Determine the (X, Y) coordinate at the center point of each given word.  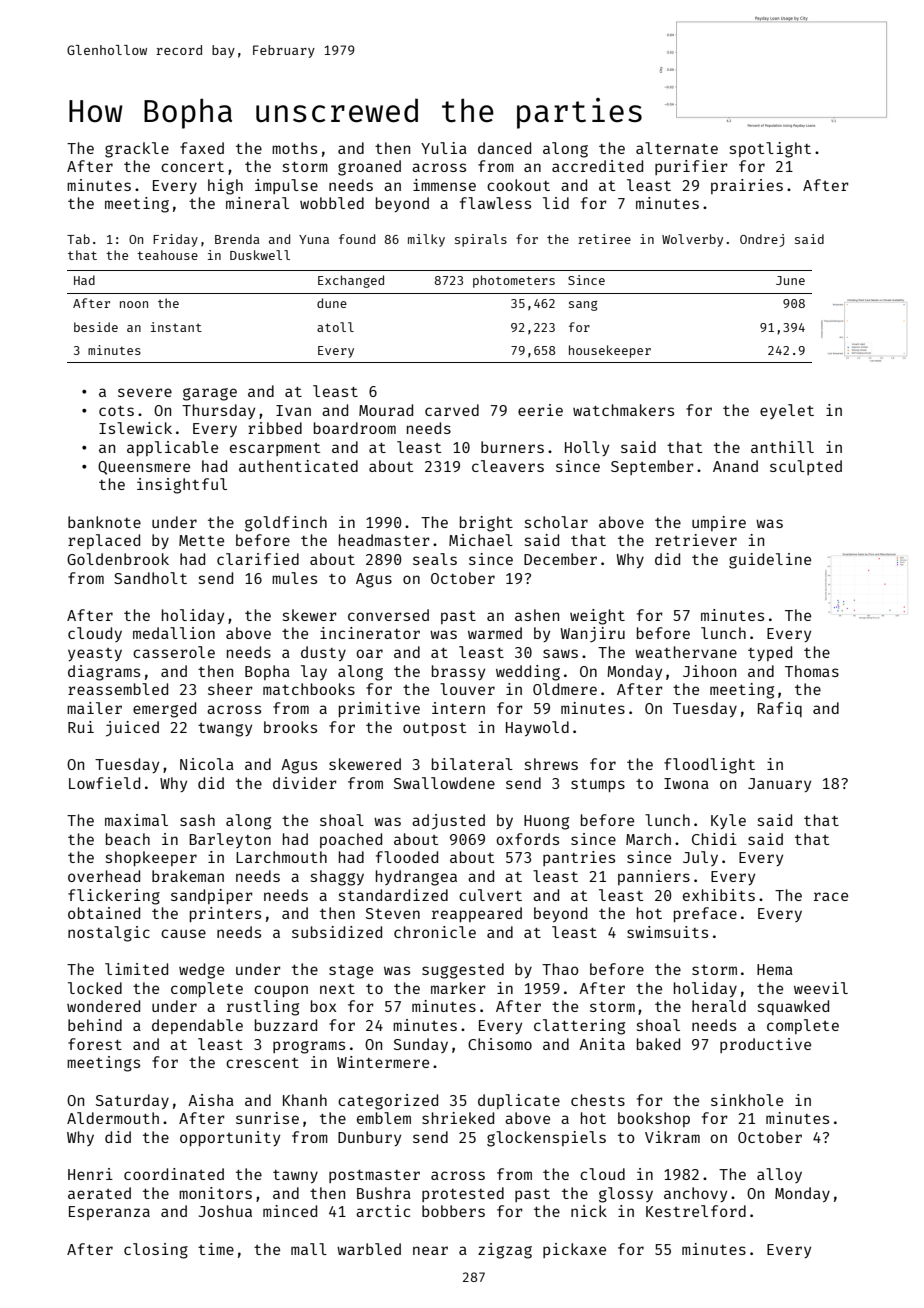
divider (305, 783)
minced (290, 1211)
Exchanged (351, 281)
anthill (782, 447)
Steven (393, 913)
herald (719, 1006)
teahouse (167, 255)
